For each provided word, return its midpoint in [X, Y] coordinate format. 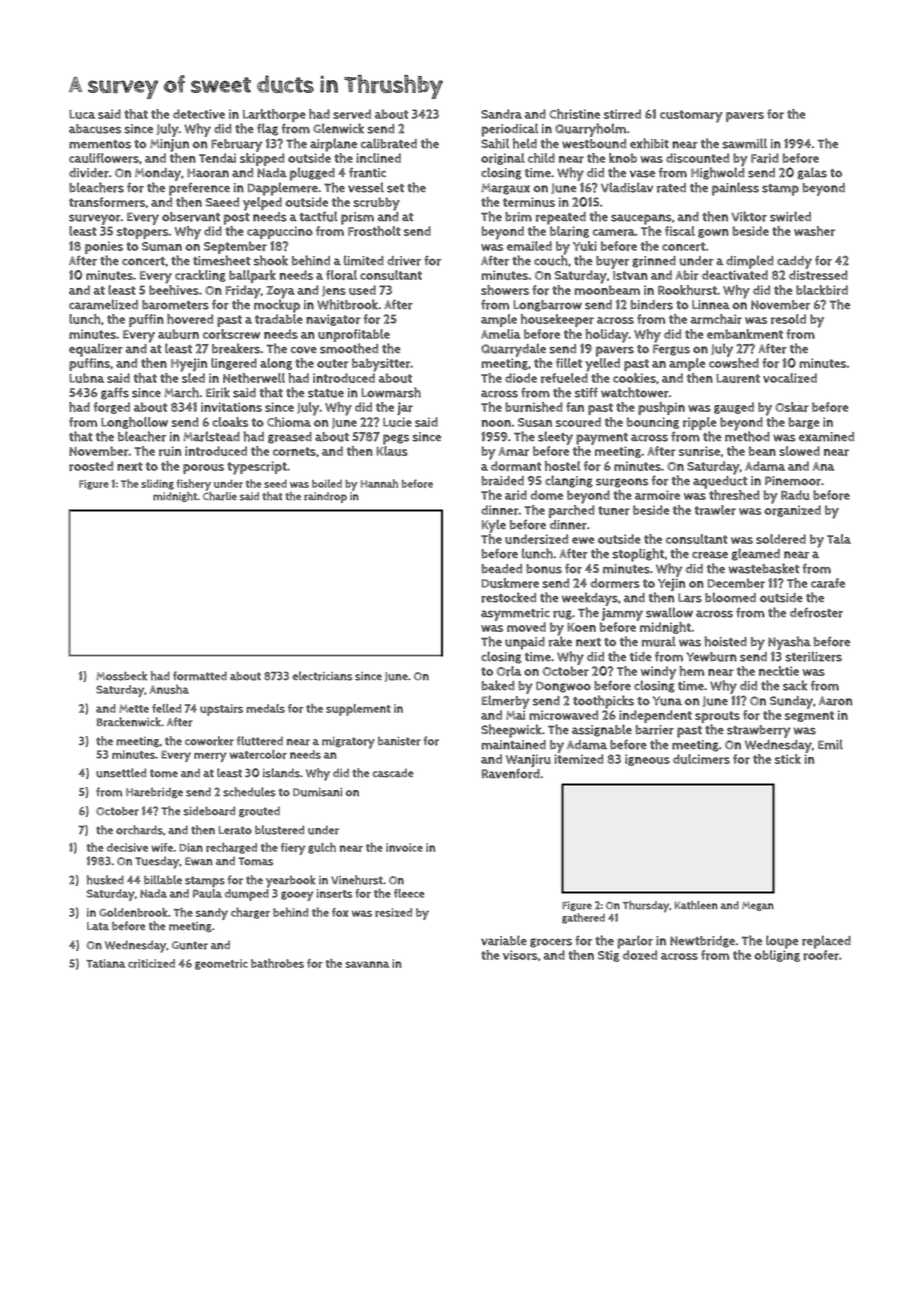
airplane [333, 145]
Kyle [494, 526]
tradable [279, 319]
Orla [509, 671]
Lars [690, 598]
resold [788, 319]
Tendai [217, 158]
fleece [409, 893]
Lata [98, 926]
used [362, 290]
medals [265, 708]
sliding [157, 484]
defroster [816, 612]
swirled [790, 216]
